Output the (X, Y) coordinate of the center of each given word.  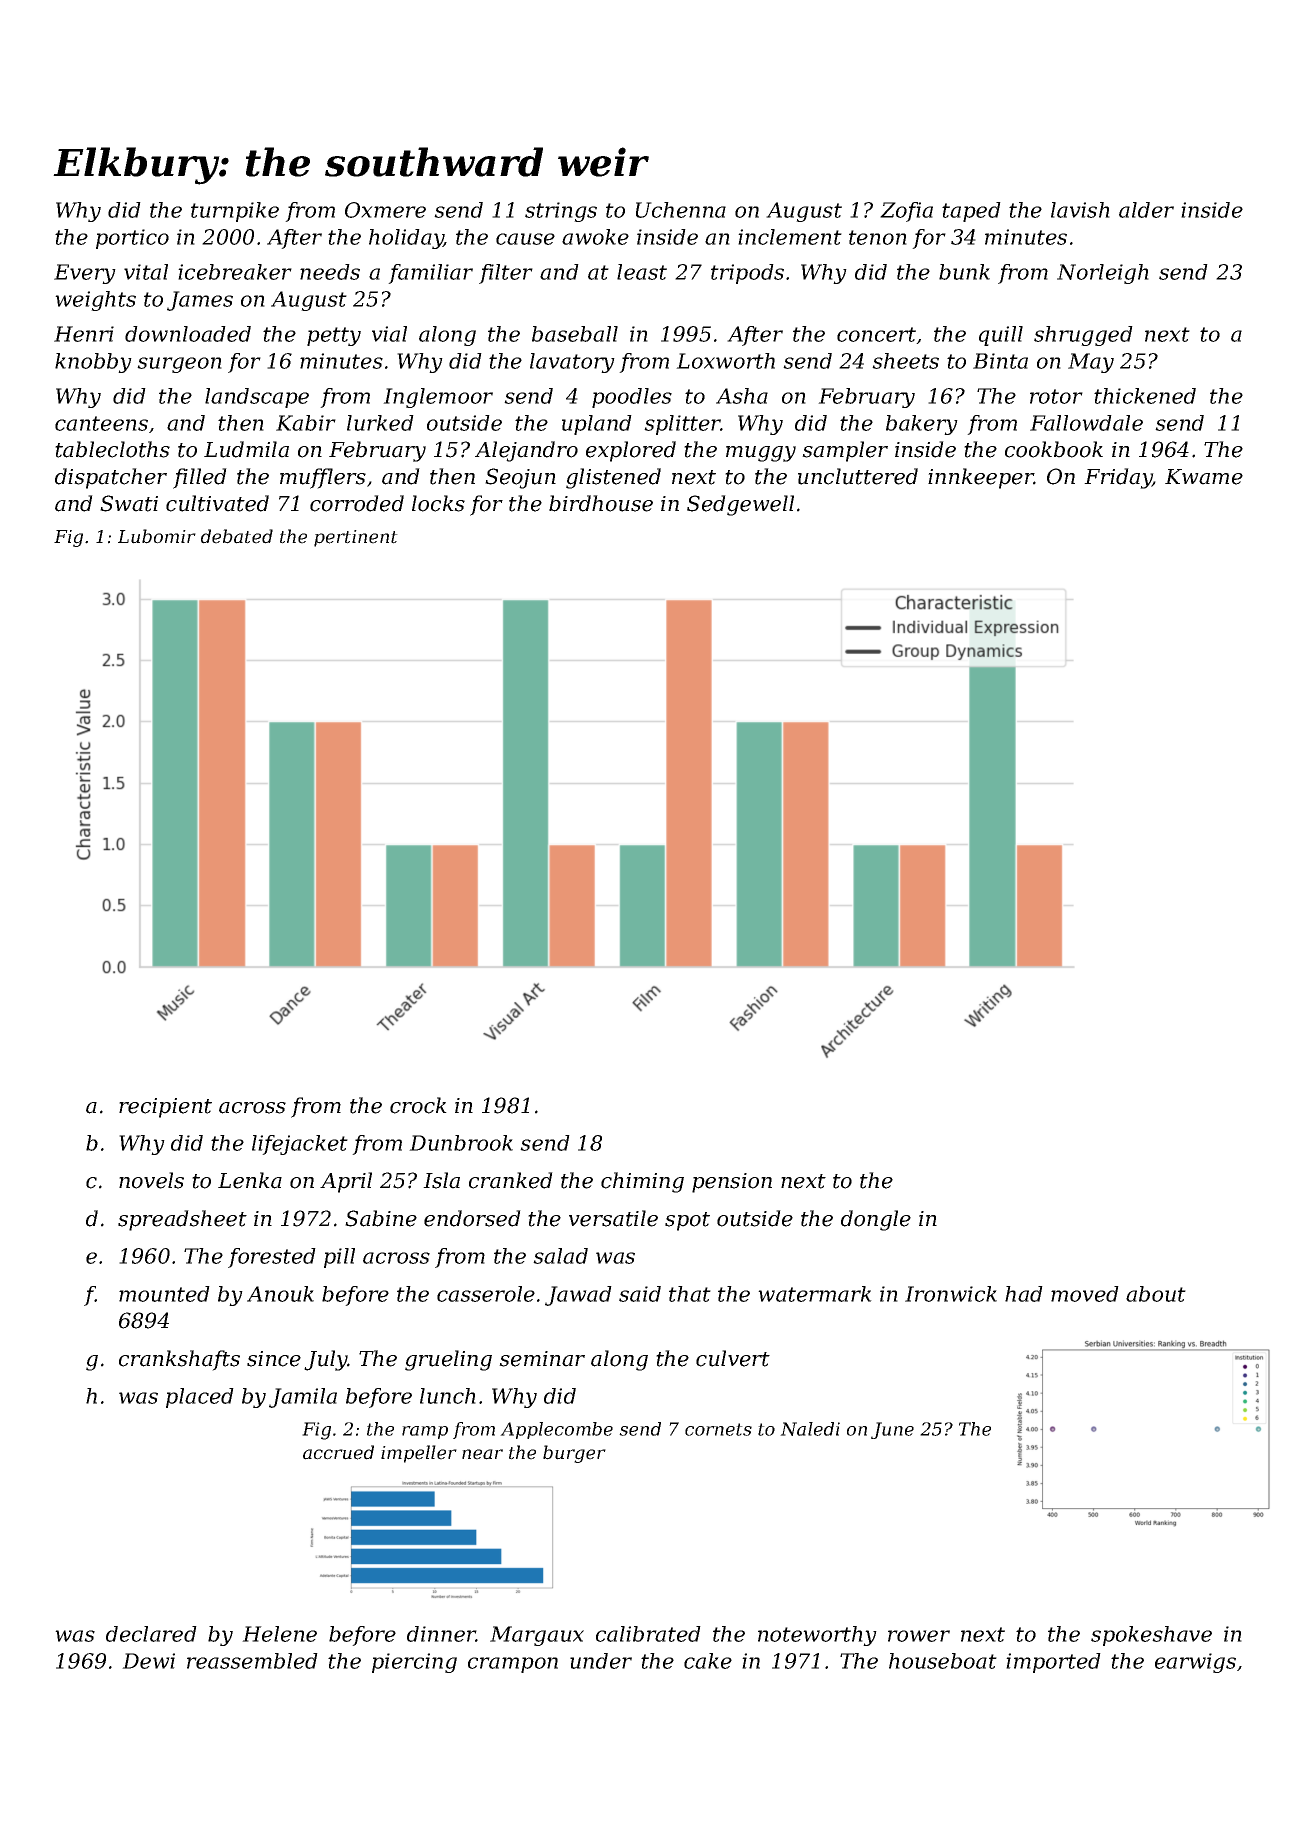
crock (418, 1105)
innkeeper (981, 478)
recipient (165, 1108)
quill (1001, 336)
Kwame (1204, 477)
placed (200, 1398)
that (690, 1294)
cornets (718, 1429)
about (1156, 1294)
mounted (164, 1294)
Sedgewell (740, 505)
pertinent (356, 538)
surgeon (179, 365)
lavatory (572, 363)
